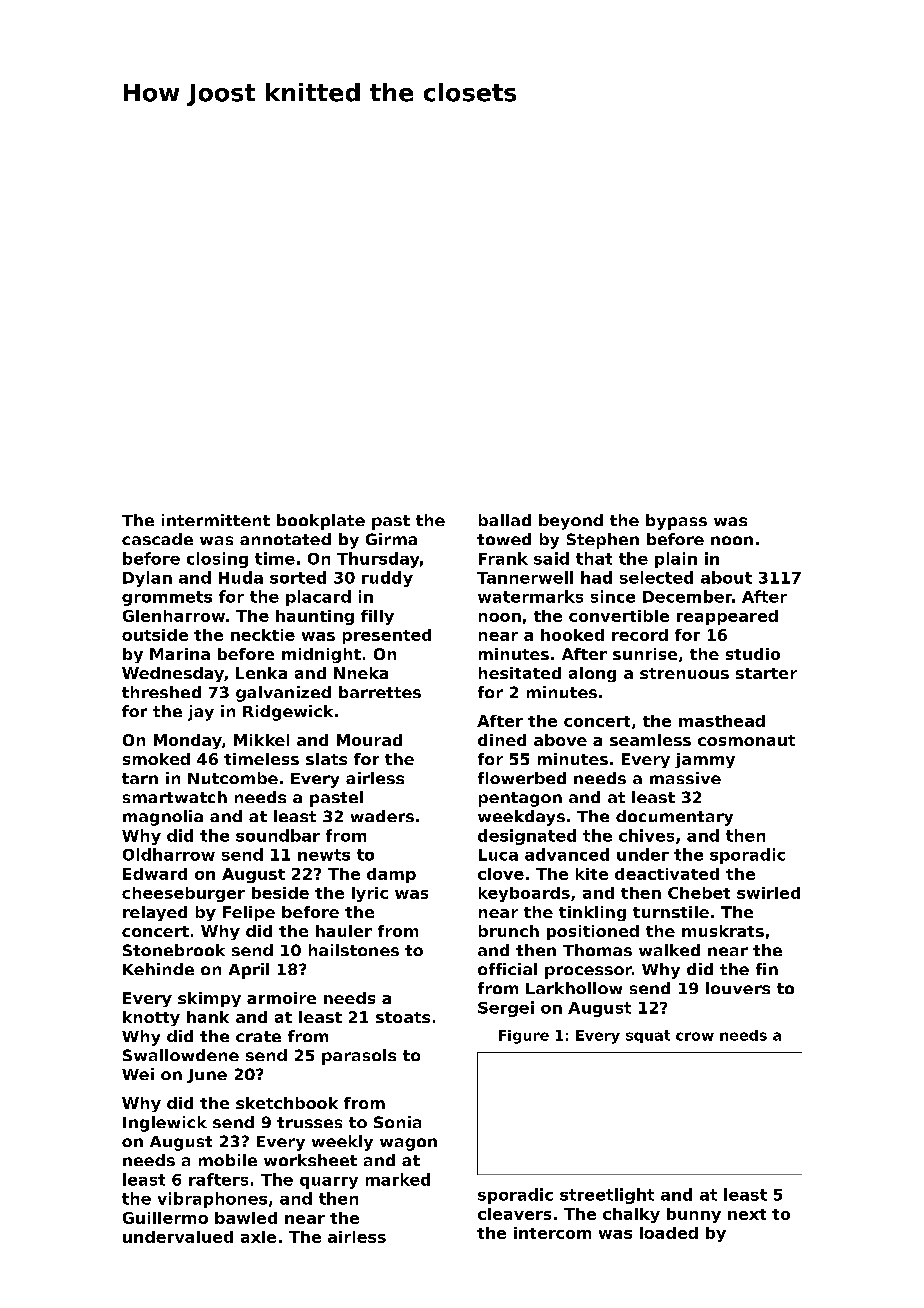 The width and height of the screenshot is (924, 1308). Describe the element at coordinates (560, 740) in the screenshot. I see `above` at that location.
